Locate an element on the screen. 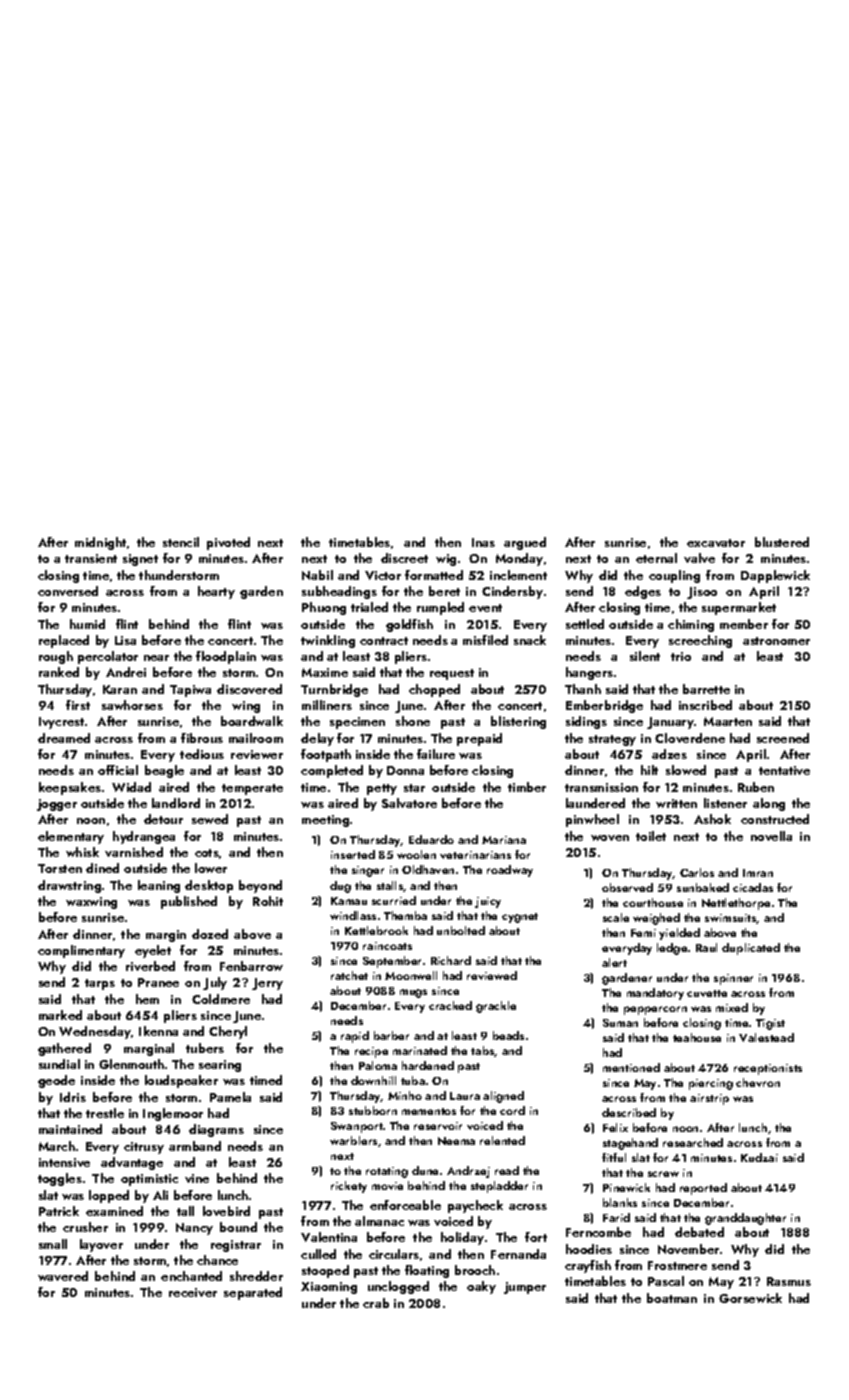  windlass is located at coordinates (353, 915).
